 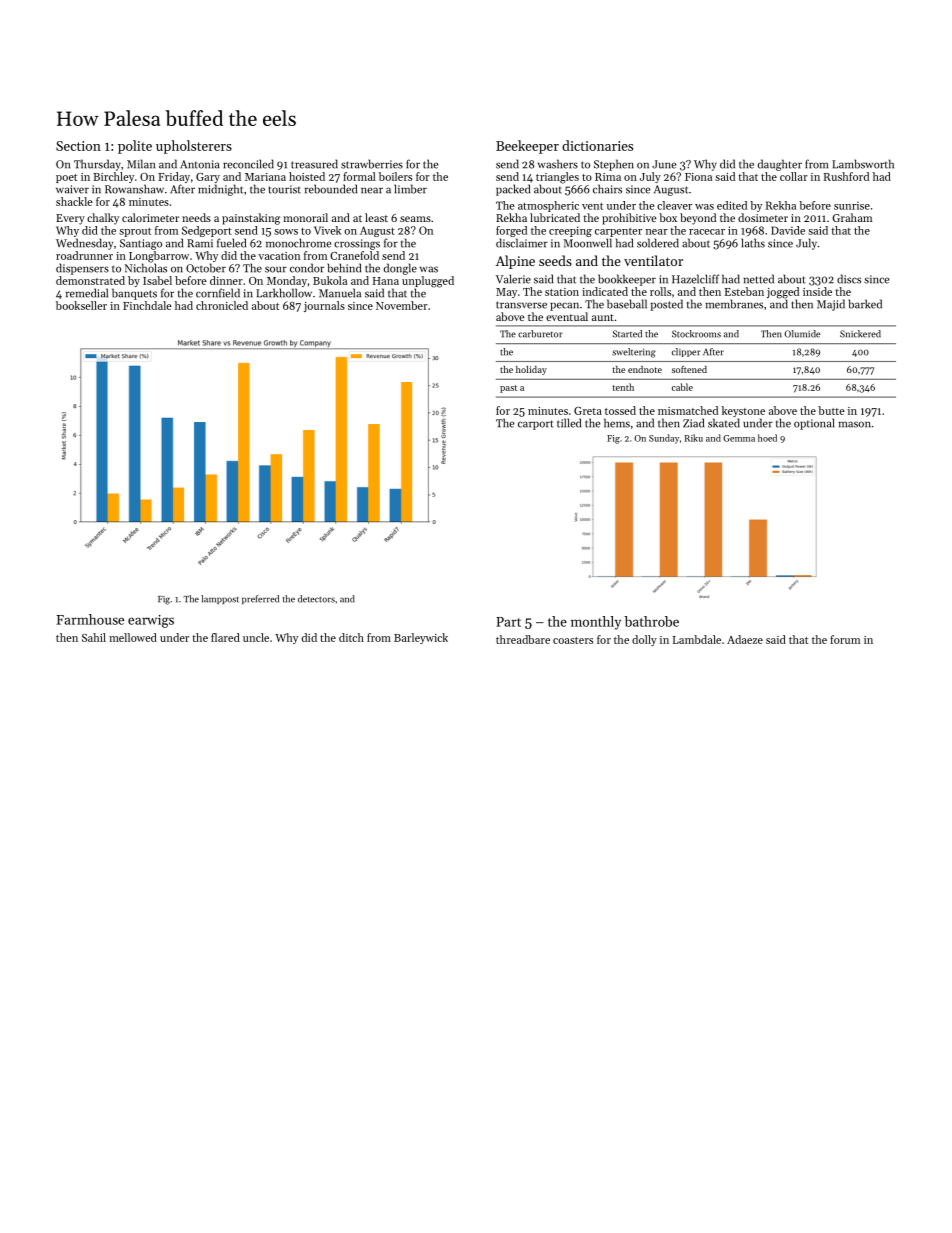 I want to click on Nicholas, so click(x=146, y=268).
